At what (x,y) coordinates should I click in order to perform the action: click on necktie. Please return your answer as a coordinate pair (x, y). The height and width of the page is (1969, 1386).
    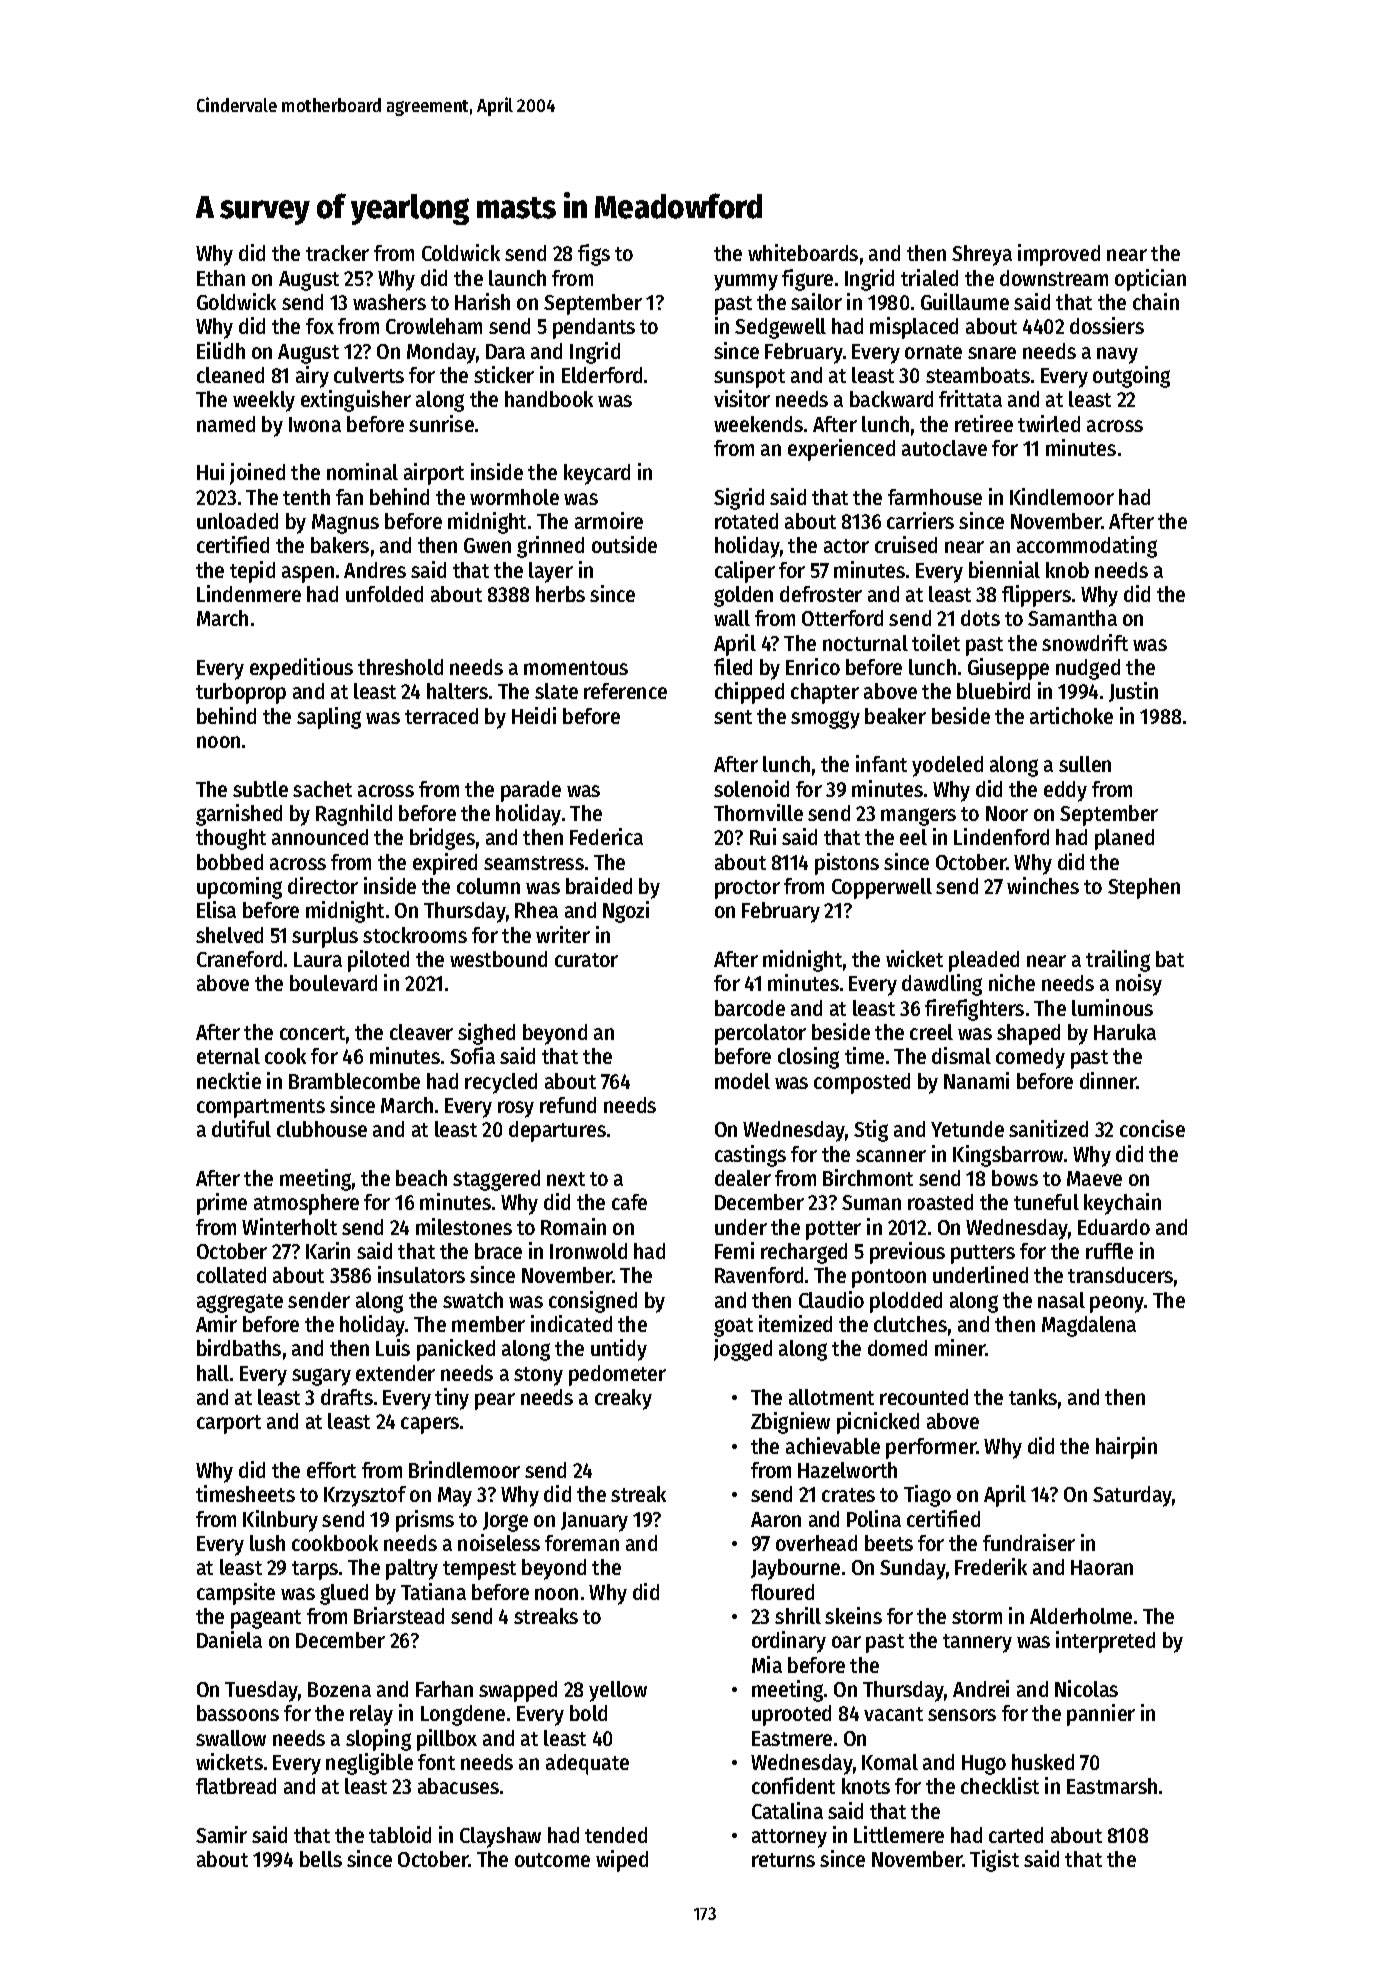
    Looking at the image, I should click on (229, 1080).
